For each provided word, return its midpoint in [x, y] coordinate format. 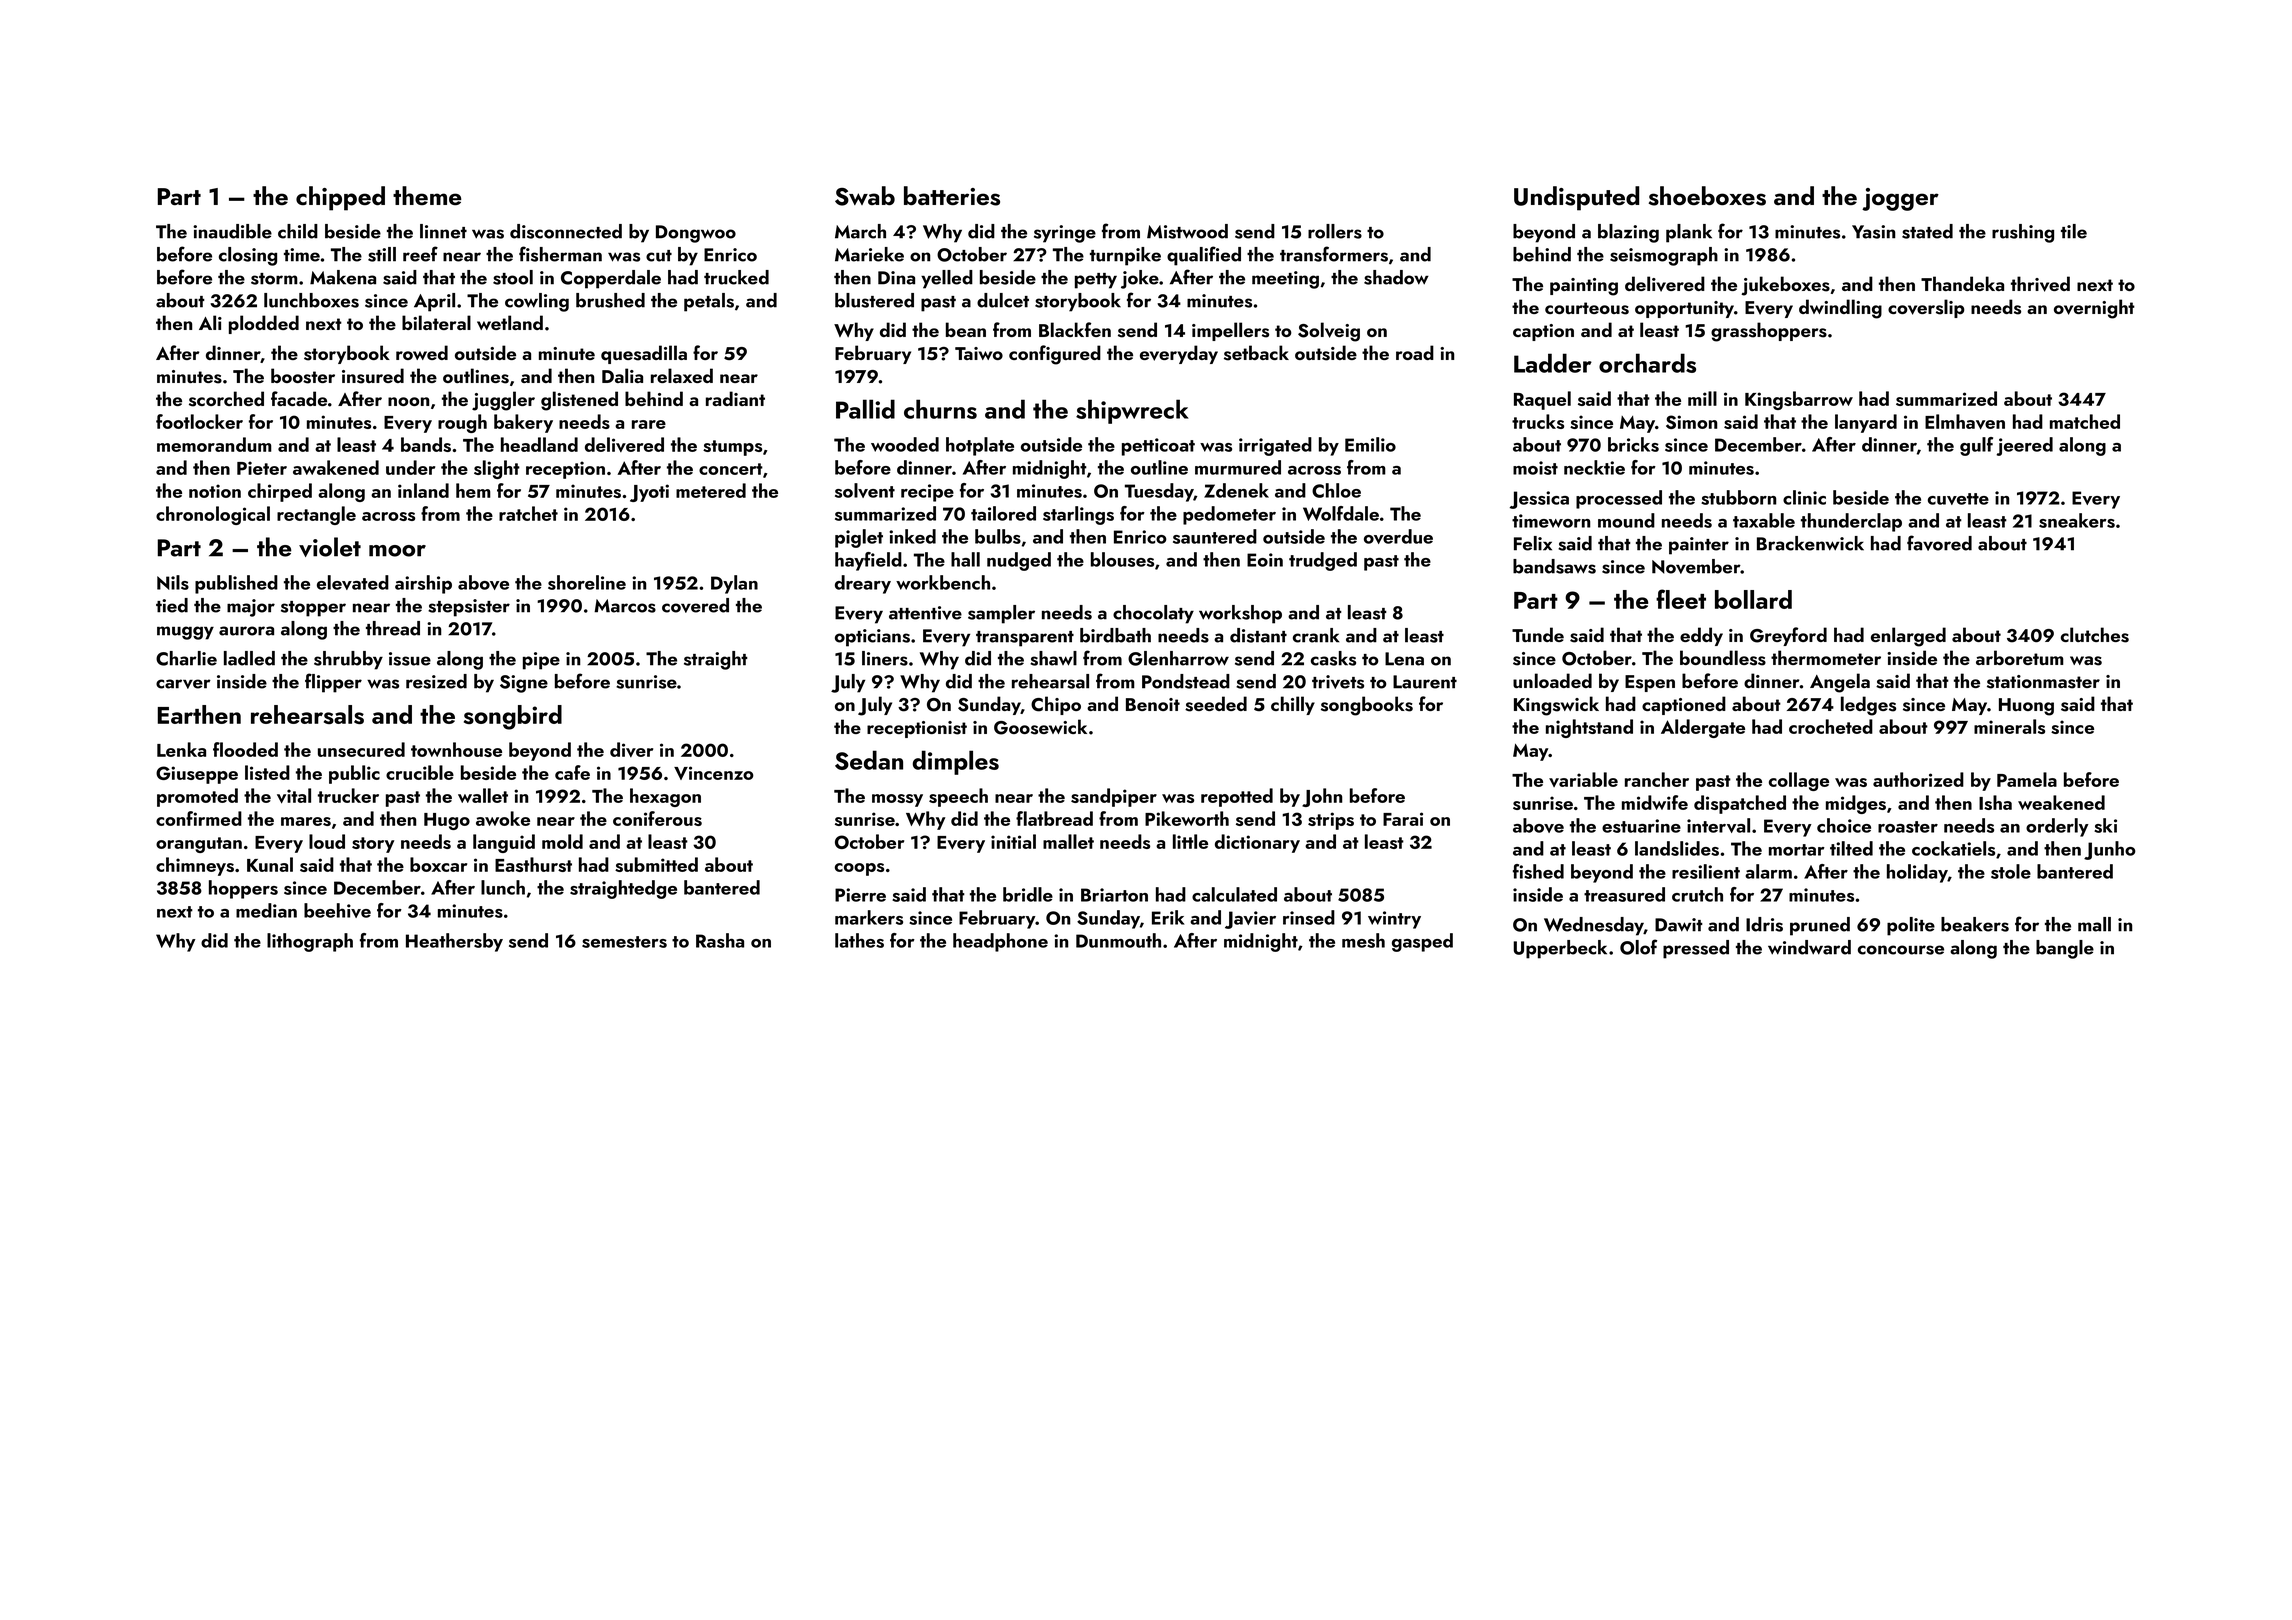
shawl [1053, 658]
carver [183, 684]
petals [709, 302]
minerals [2009, 726]
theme [427, 195]
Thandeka [1962, 283]
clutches [2095, 635]
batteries [952, 196]
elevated [353, 582]
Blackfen [1075, 329]
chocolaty [1153, 614]
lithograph [310, 942]
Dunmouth [1118, 940]
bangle [2065, 949]
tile [2074, 231]
